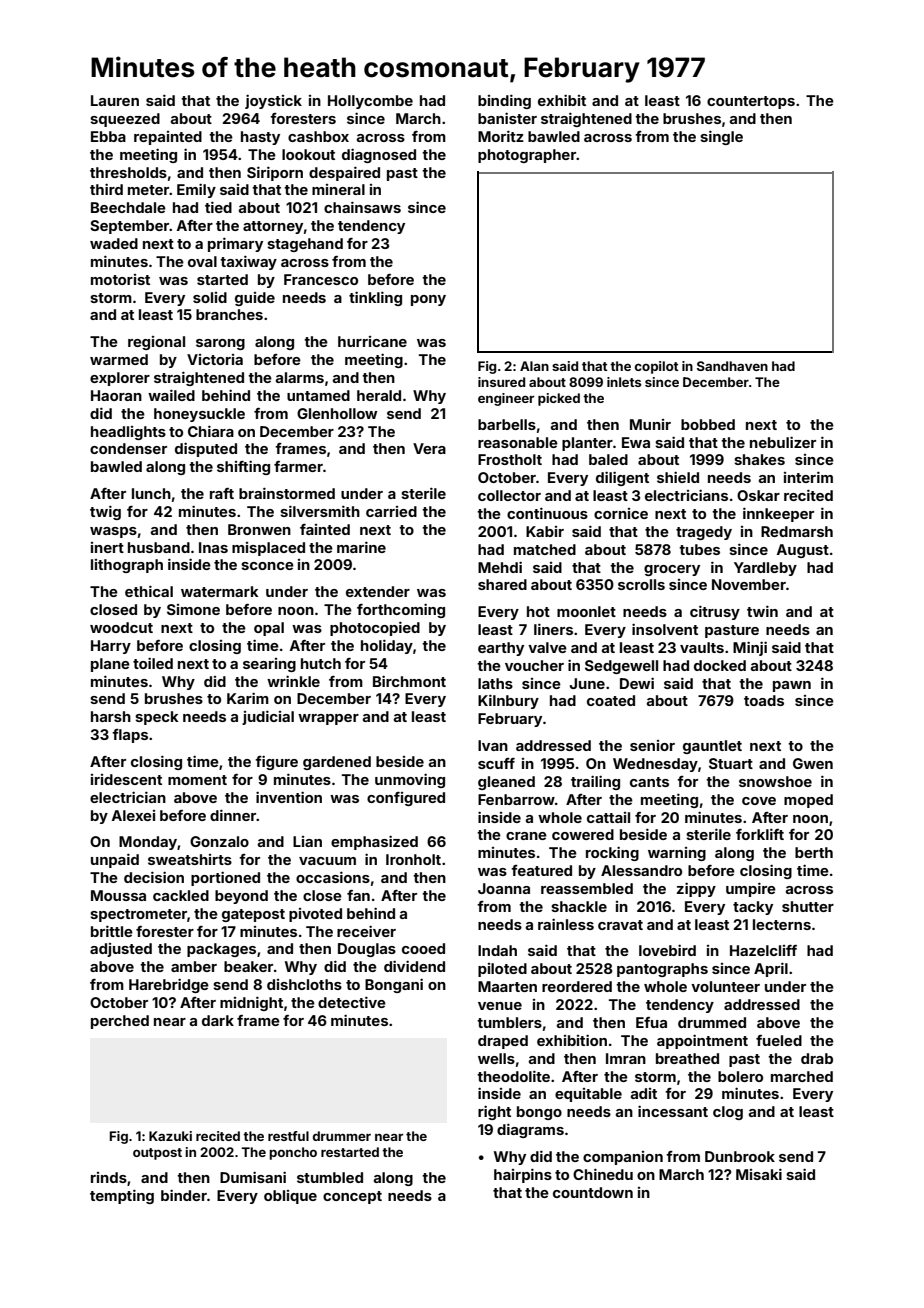 This screenshot has height=1308, width=924. What do you see at coordinates (721, 137) in the screenshot?
I see `single` at bounding box center [721, 137].
